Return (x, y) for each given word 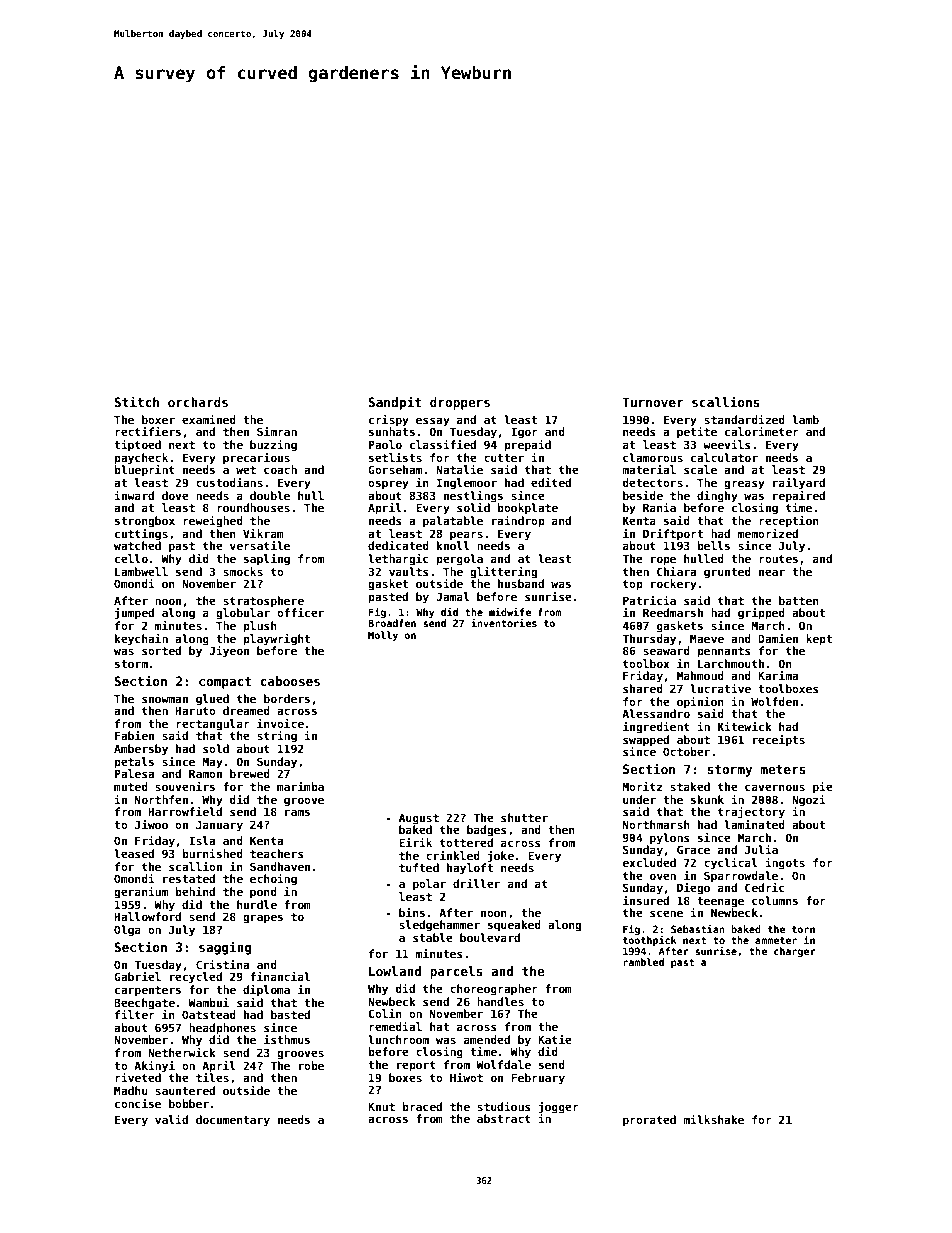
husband (521, 583)
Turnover (653, 402)
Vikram (263, 533)
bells (713, 545)
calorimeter (762, 431)
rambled (643, 962)
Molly (383, 636)
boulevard (490, 937)
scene (666, 913)
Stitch (136, 401)
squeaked (514, 926)
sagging (225, 948)
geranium (141, 893)
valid (171, 1119)
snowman (165, 699)
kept (819, 640)
